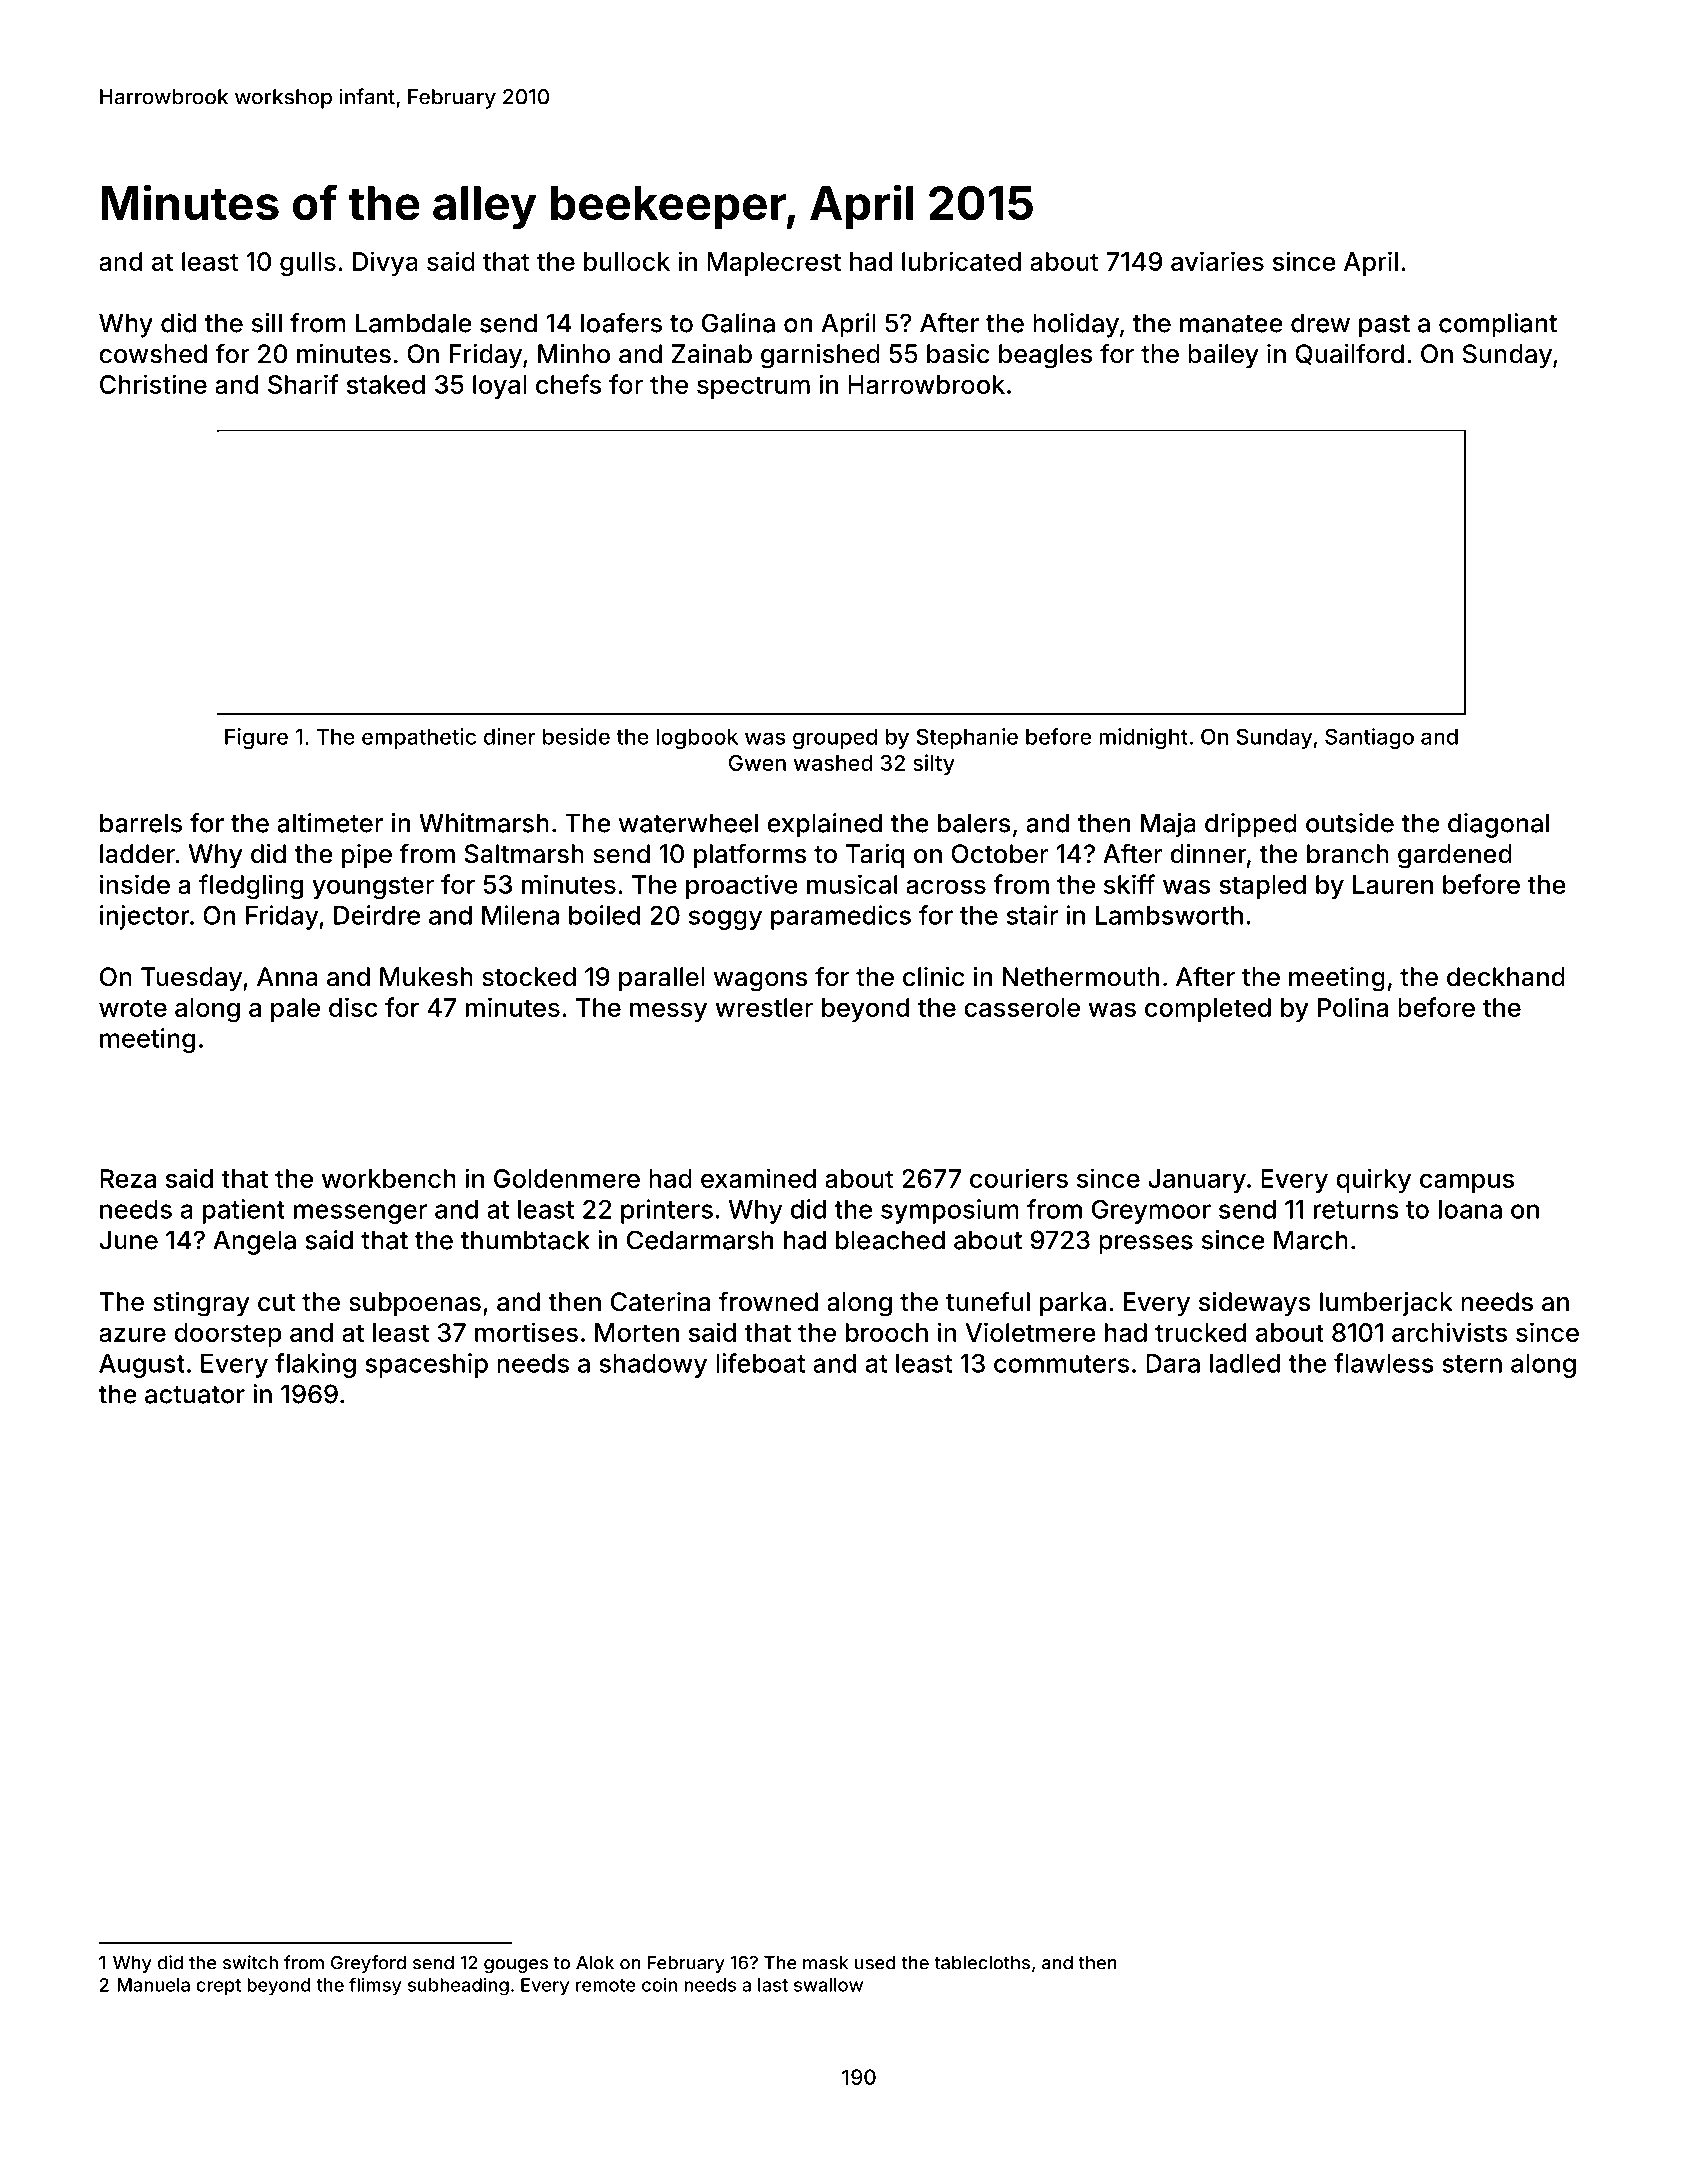 This screenshot has width=1683, height=2178. What do you see at coordinates (218, 1987) in the screenshot?
I see `crept` at bounding box center [218, 1987].
